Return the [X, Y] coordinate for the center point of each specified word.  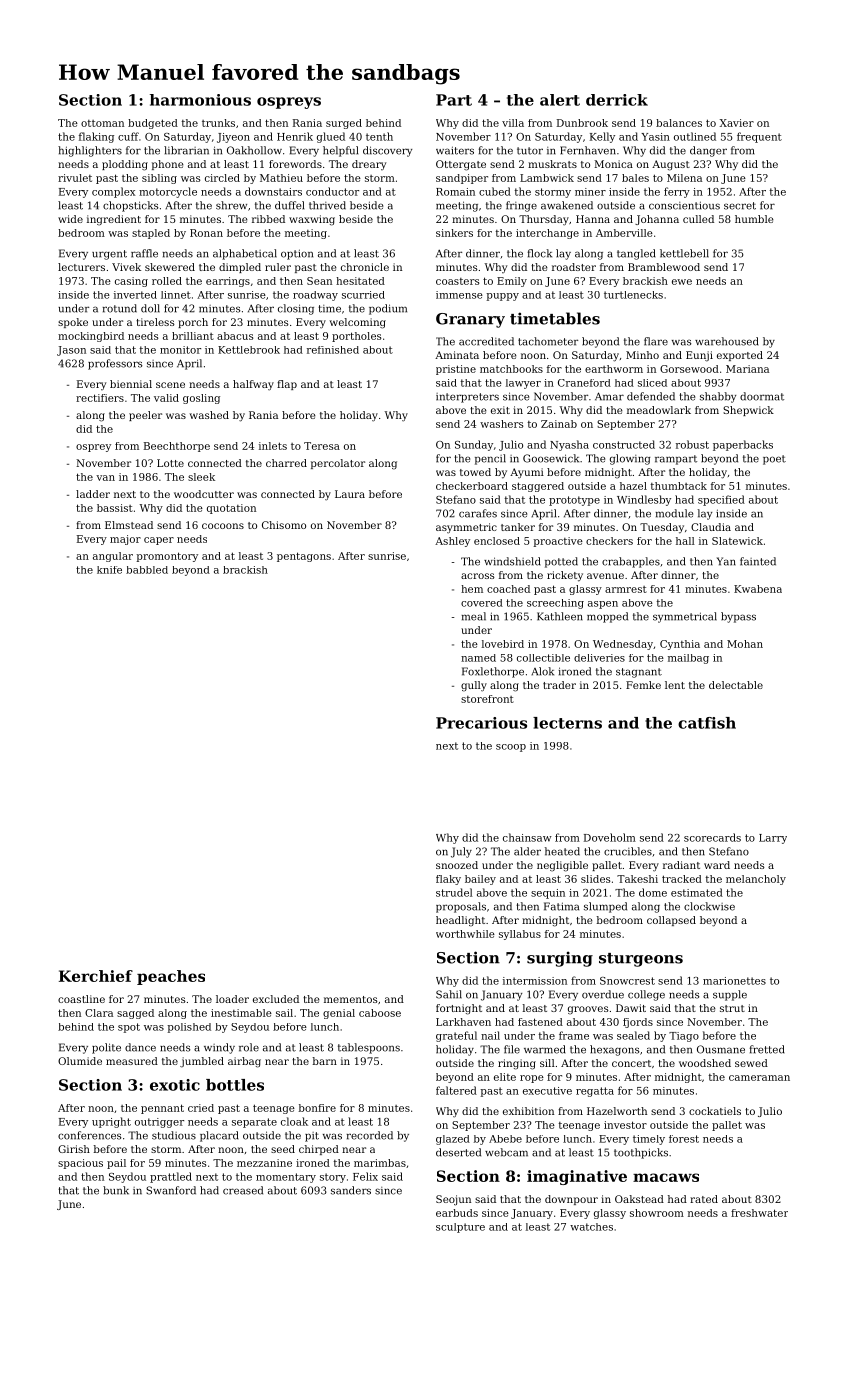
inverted [135, 295]
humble [754, 219]
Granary [470, 320]
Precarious [481, 723]
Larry [773, 839]
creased [243, 1190]
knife [109, 570]
